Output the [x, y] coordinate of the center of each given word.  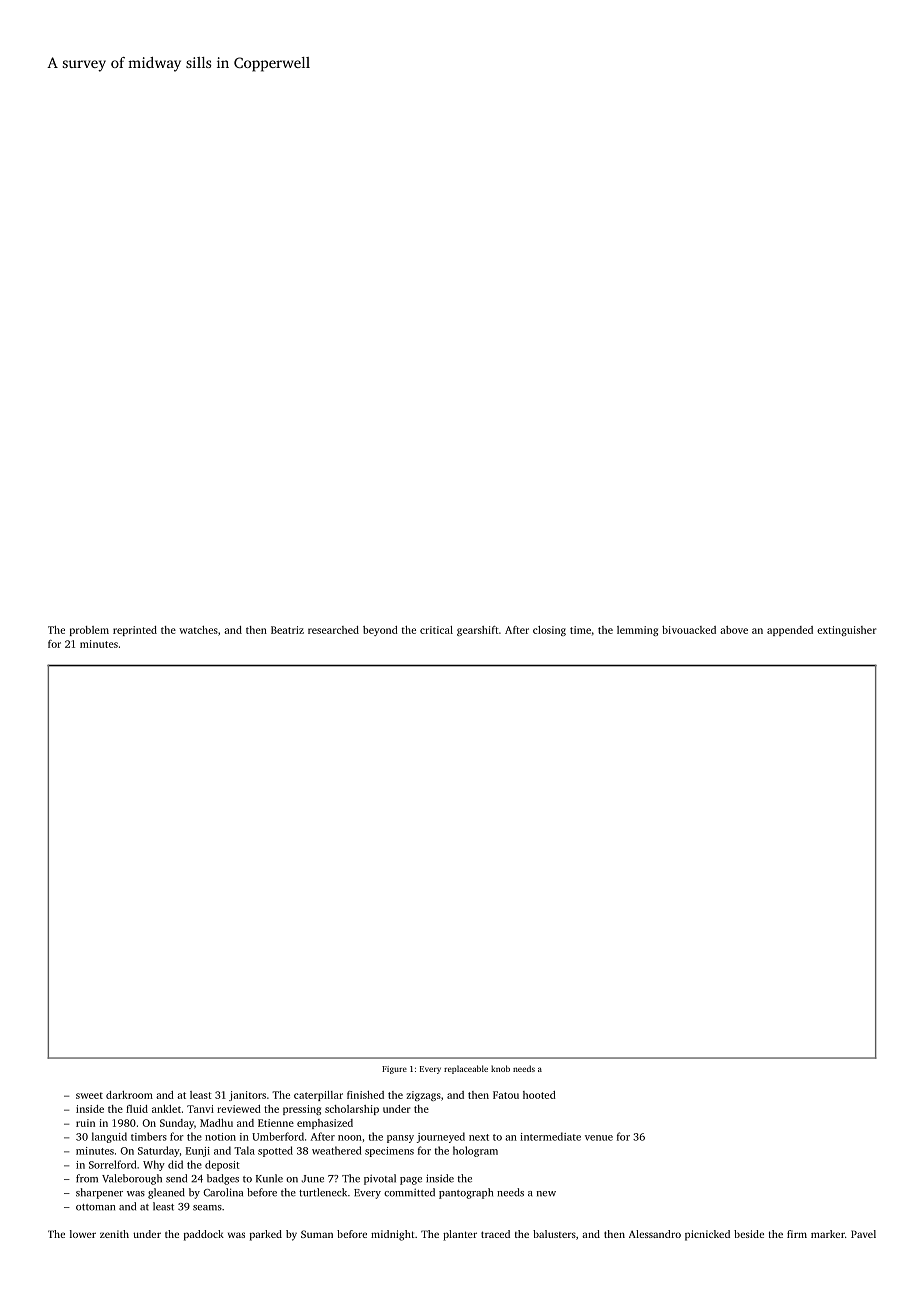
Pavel [863, 1234]
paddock [204, 1235]
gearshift [478, 631]
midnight [393, 1235]
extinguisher [846, 631]
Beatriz [287, 630]
